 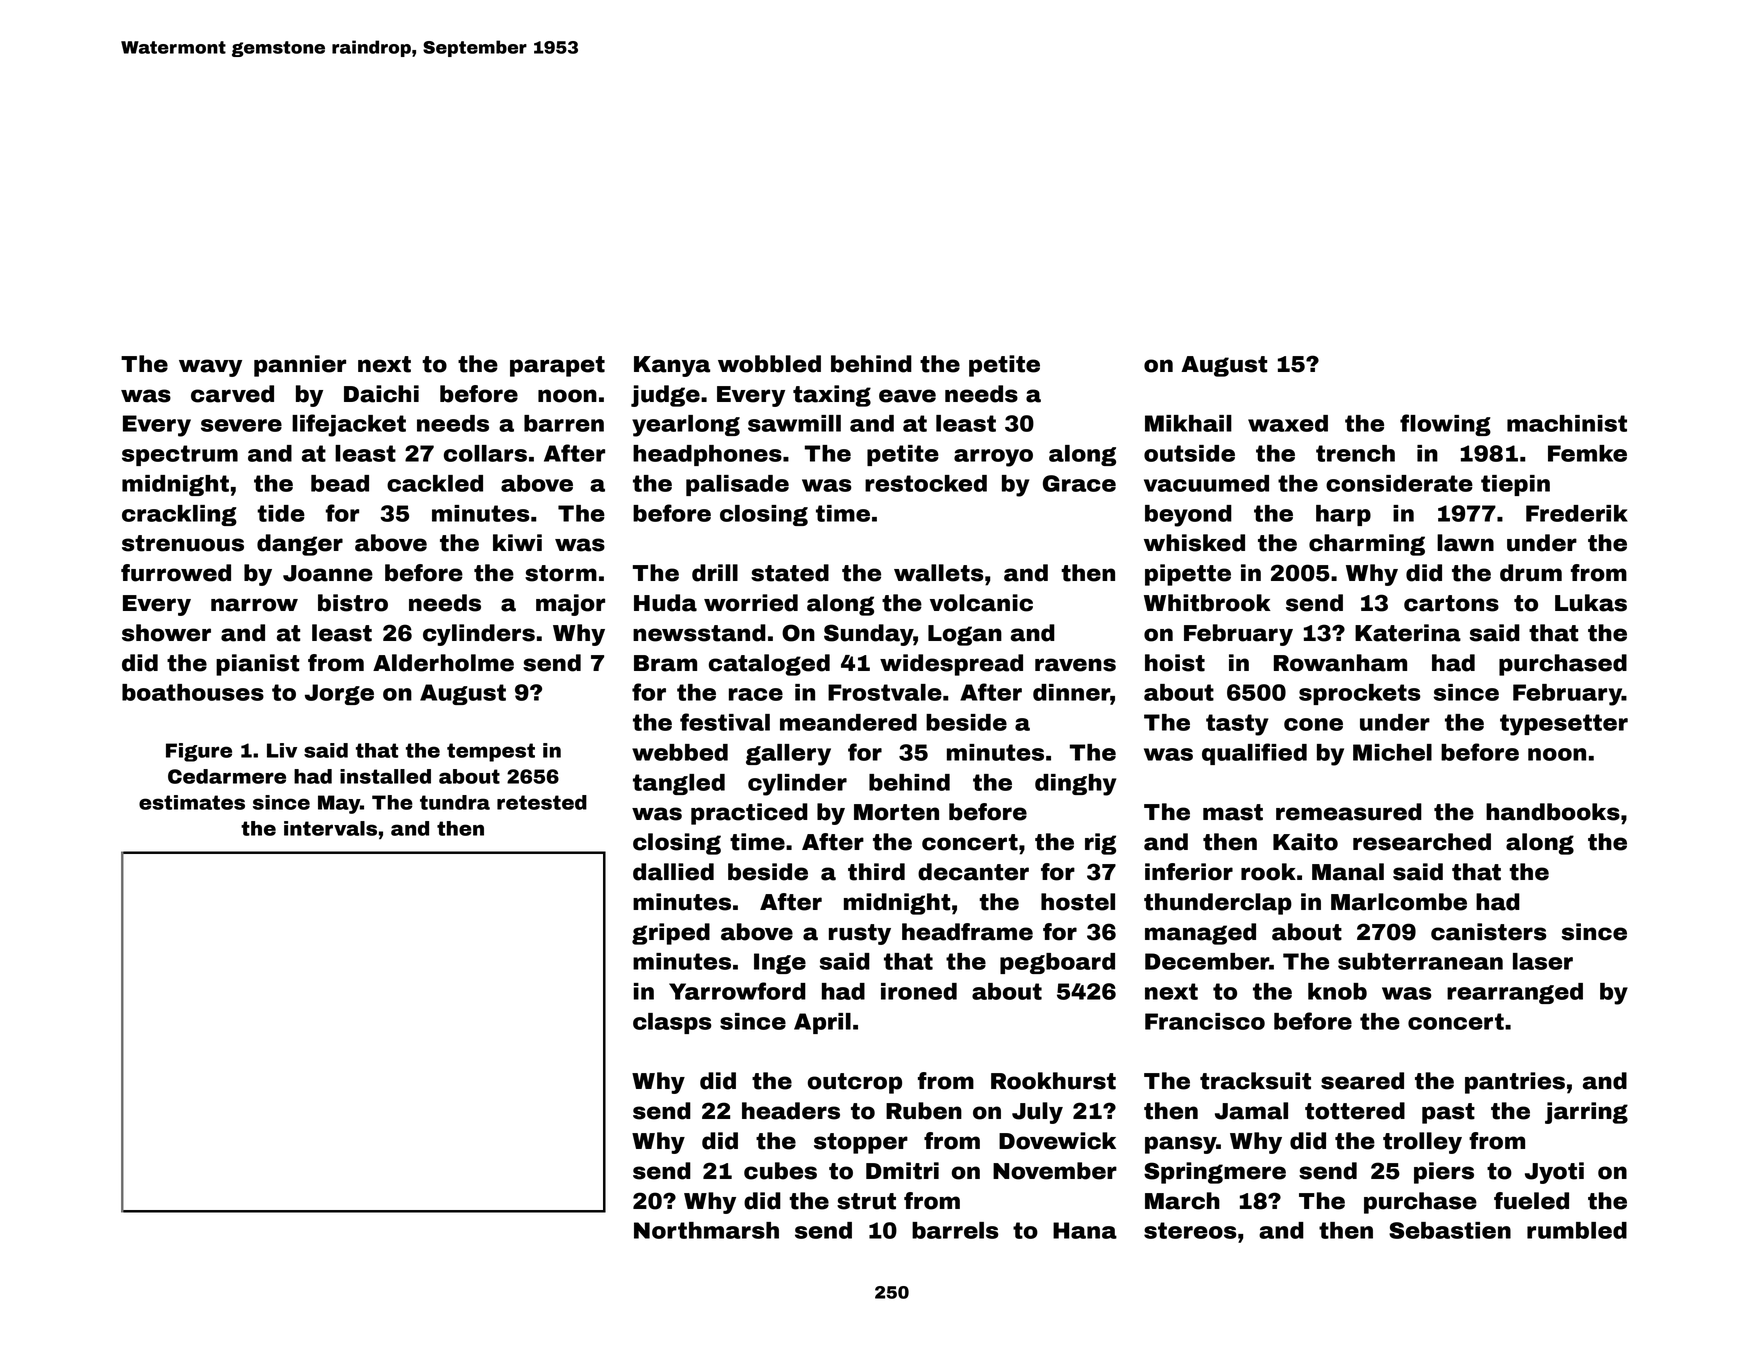 I want to click on pannier, so click(x=300, y=366).
